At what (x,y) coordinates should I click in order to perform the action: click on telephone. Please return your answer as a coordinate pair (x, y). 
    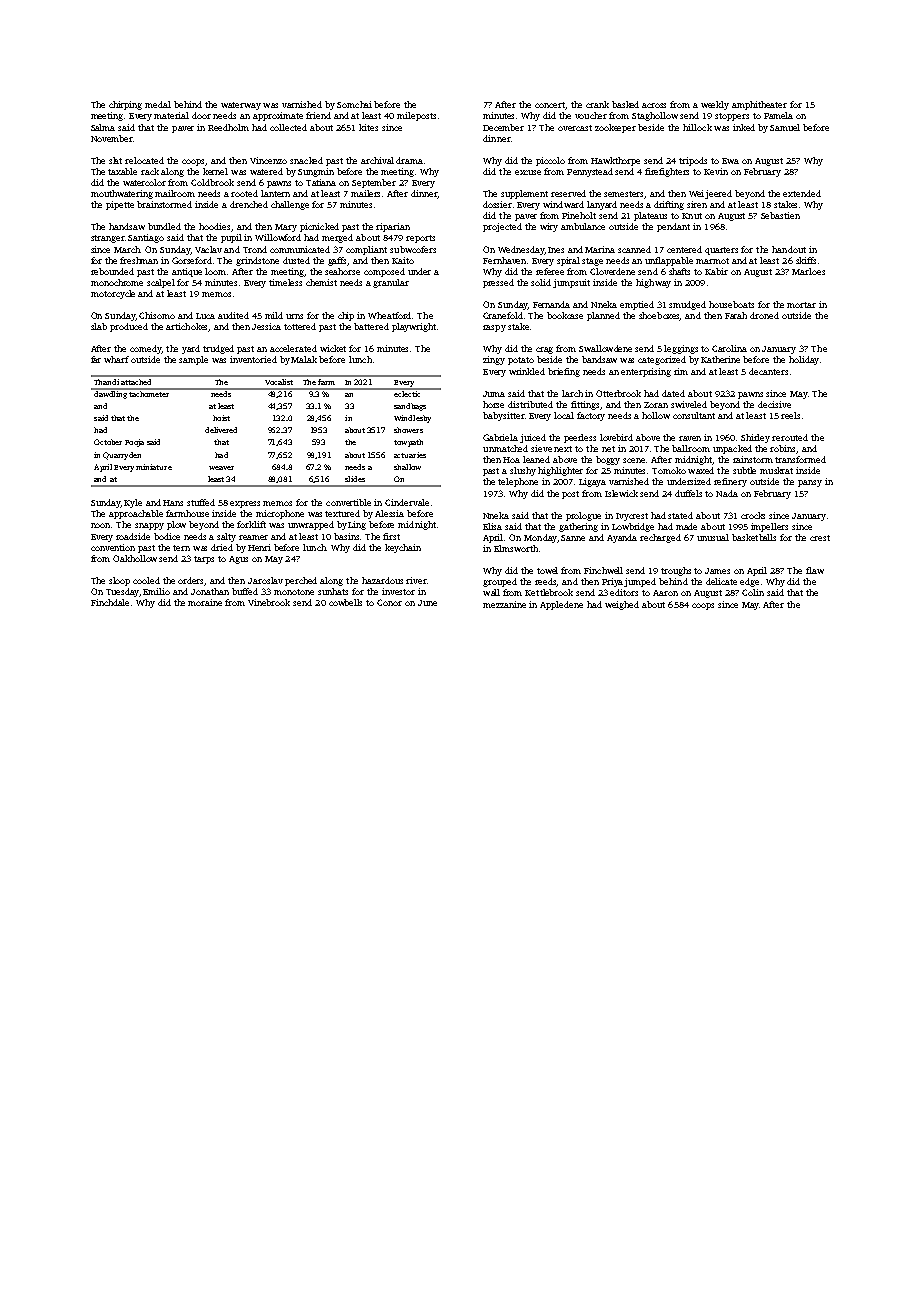
    Looking at the image, I should click on (518, 482).
